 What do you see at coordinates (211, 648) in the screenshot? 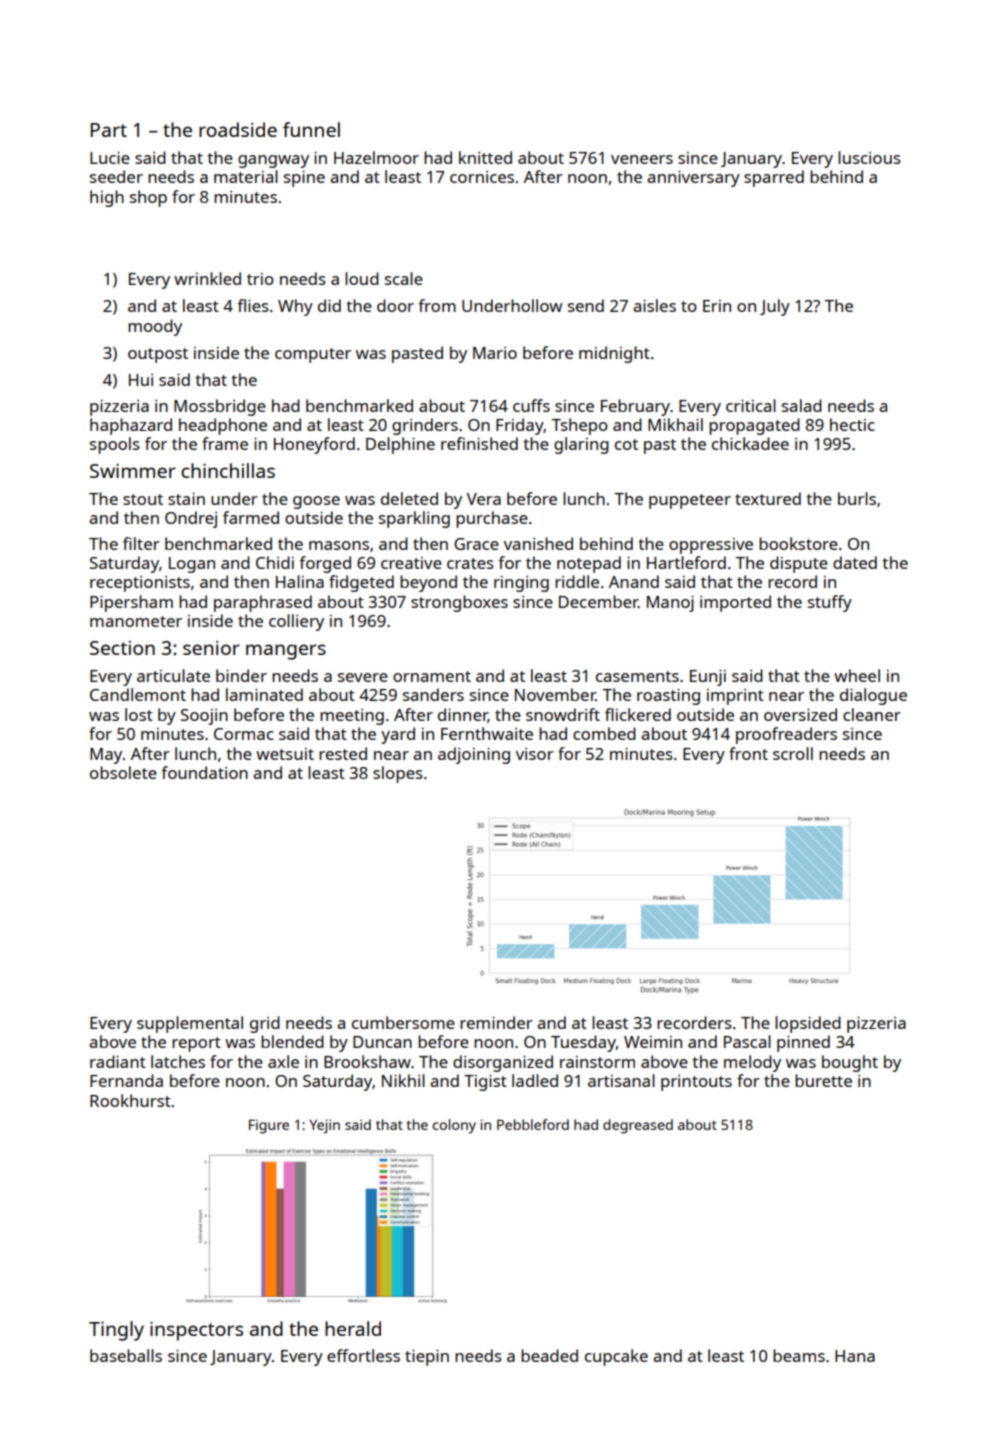
I see `senior` at bounding box center [211, 648].
